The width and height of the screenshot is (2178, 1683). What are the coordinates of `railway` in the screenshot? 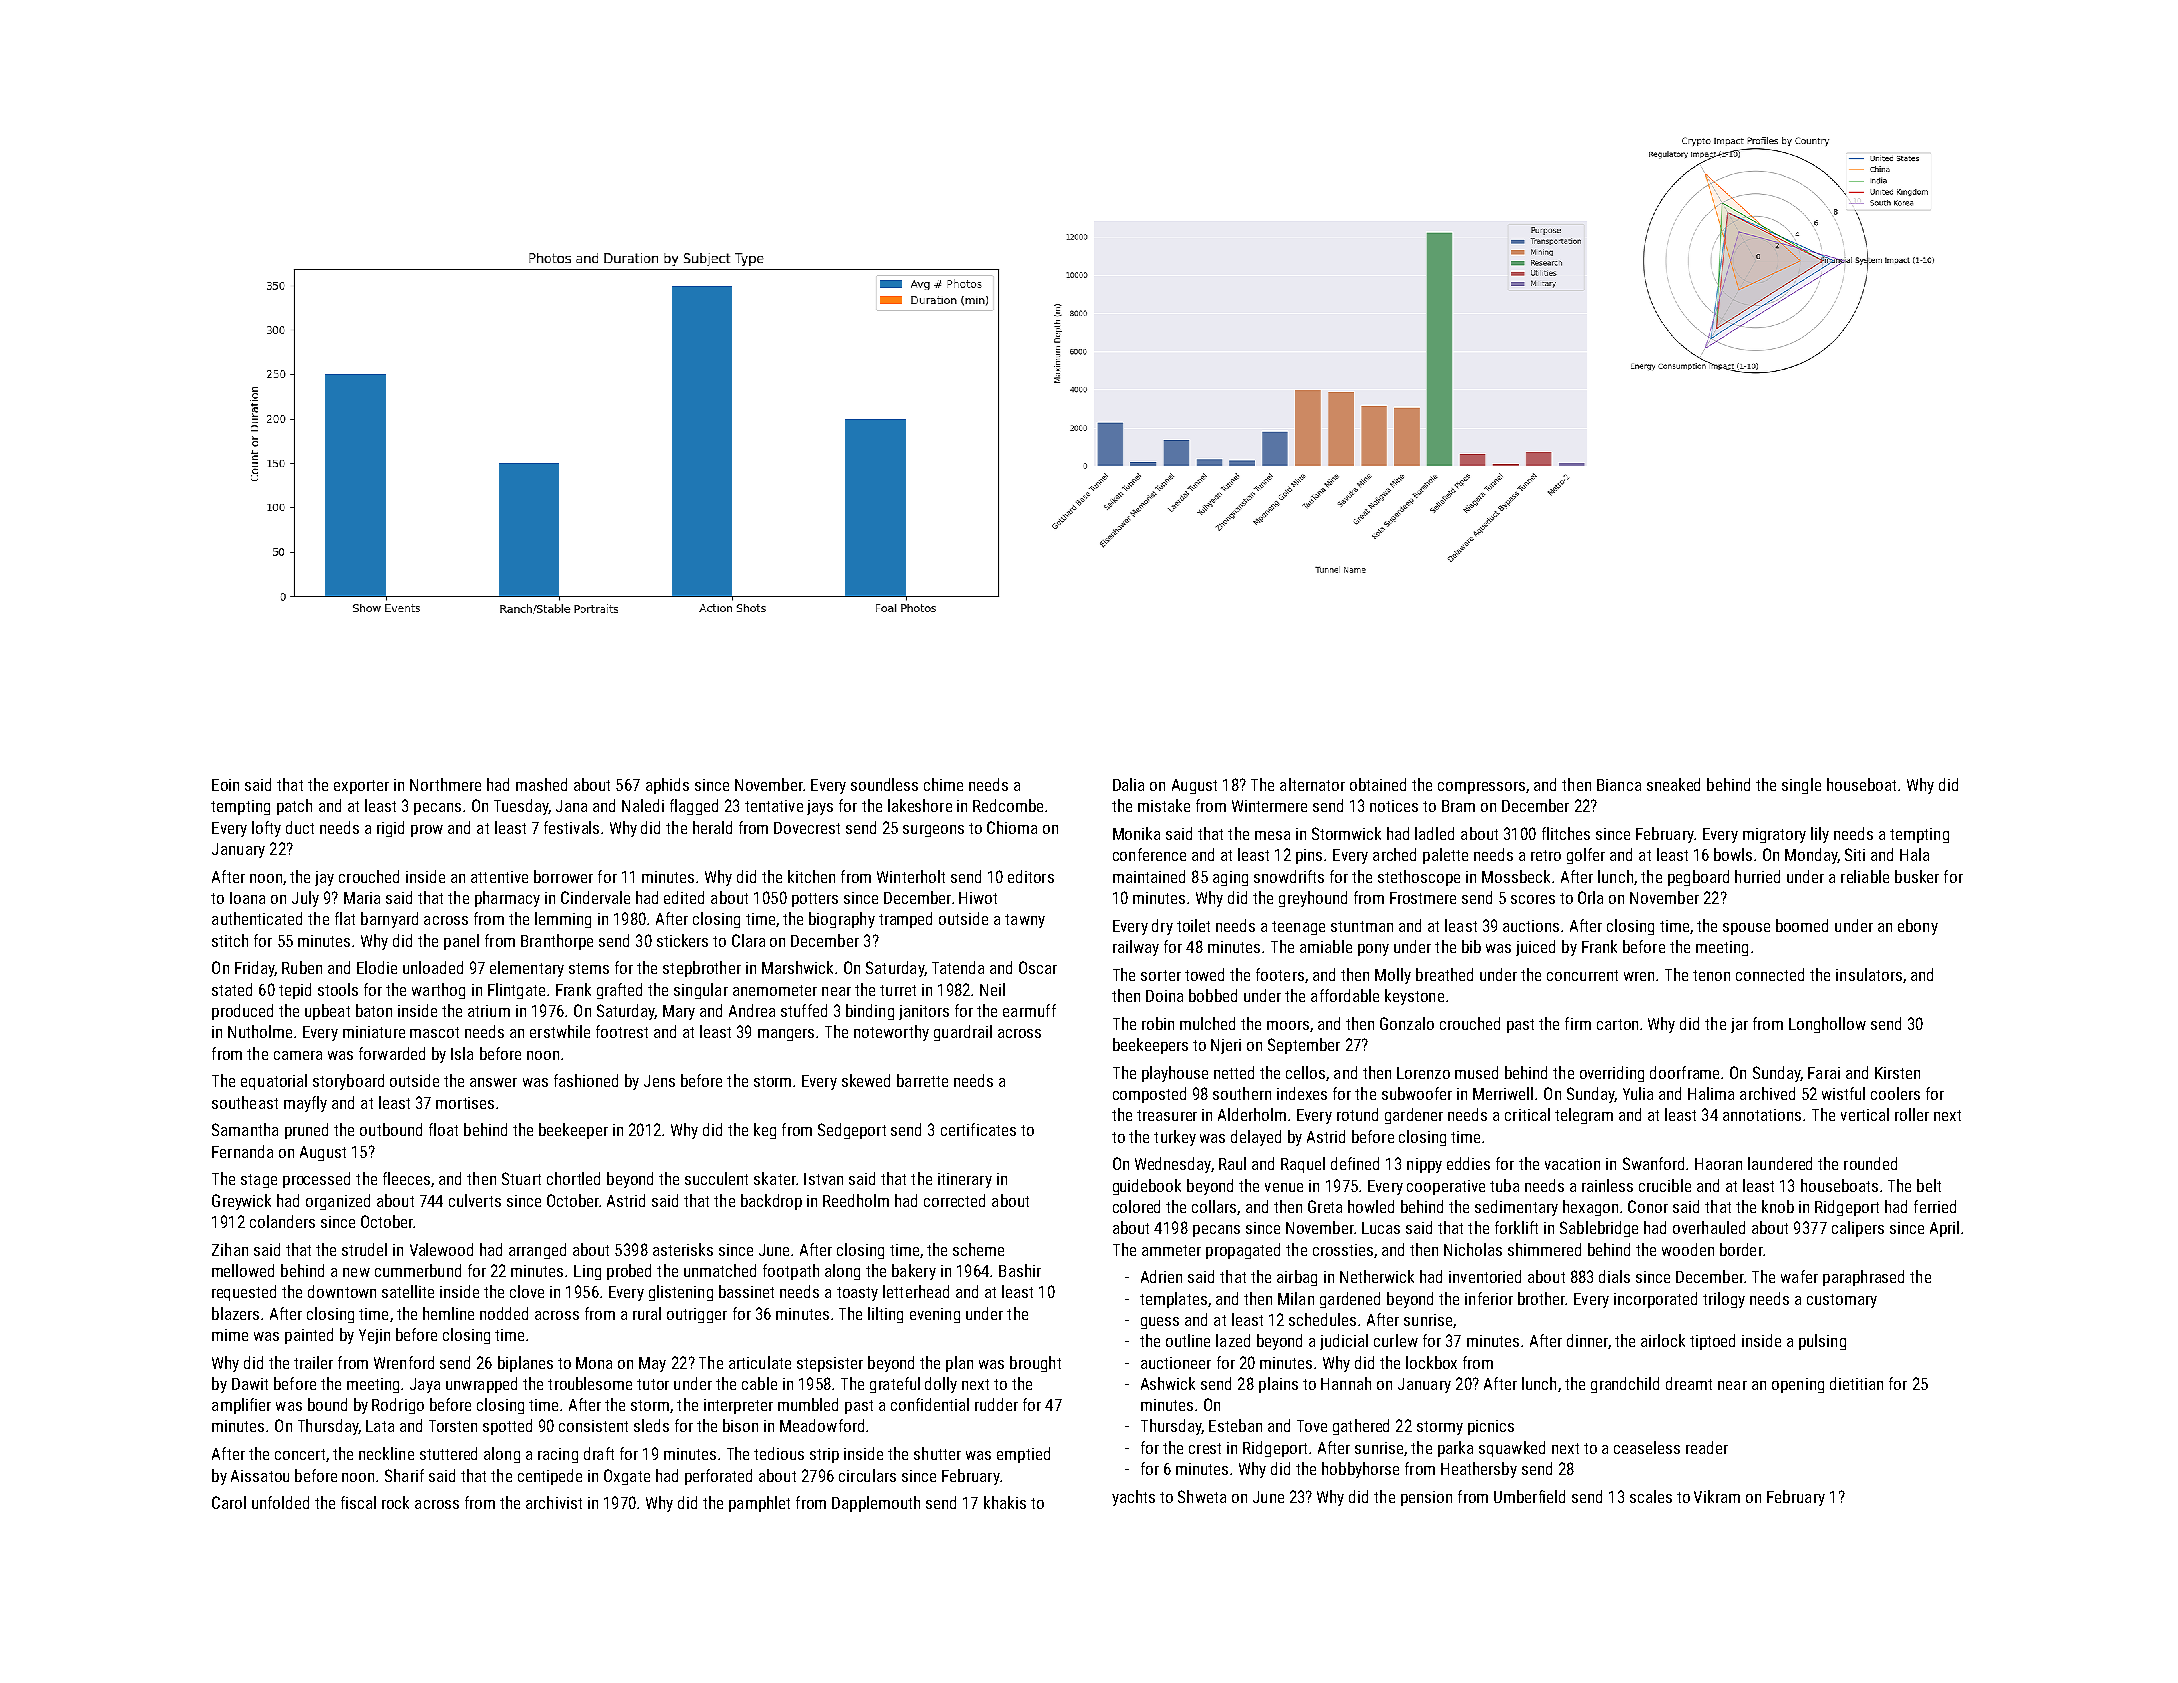 It's located at (1136, 948).
